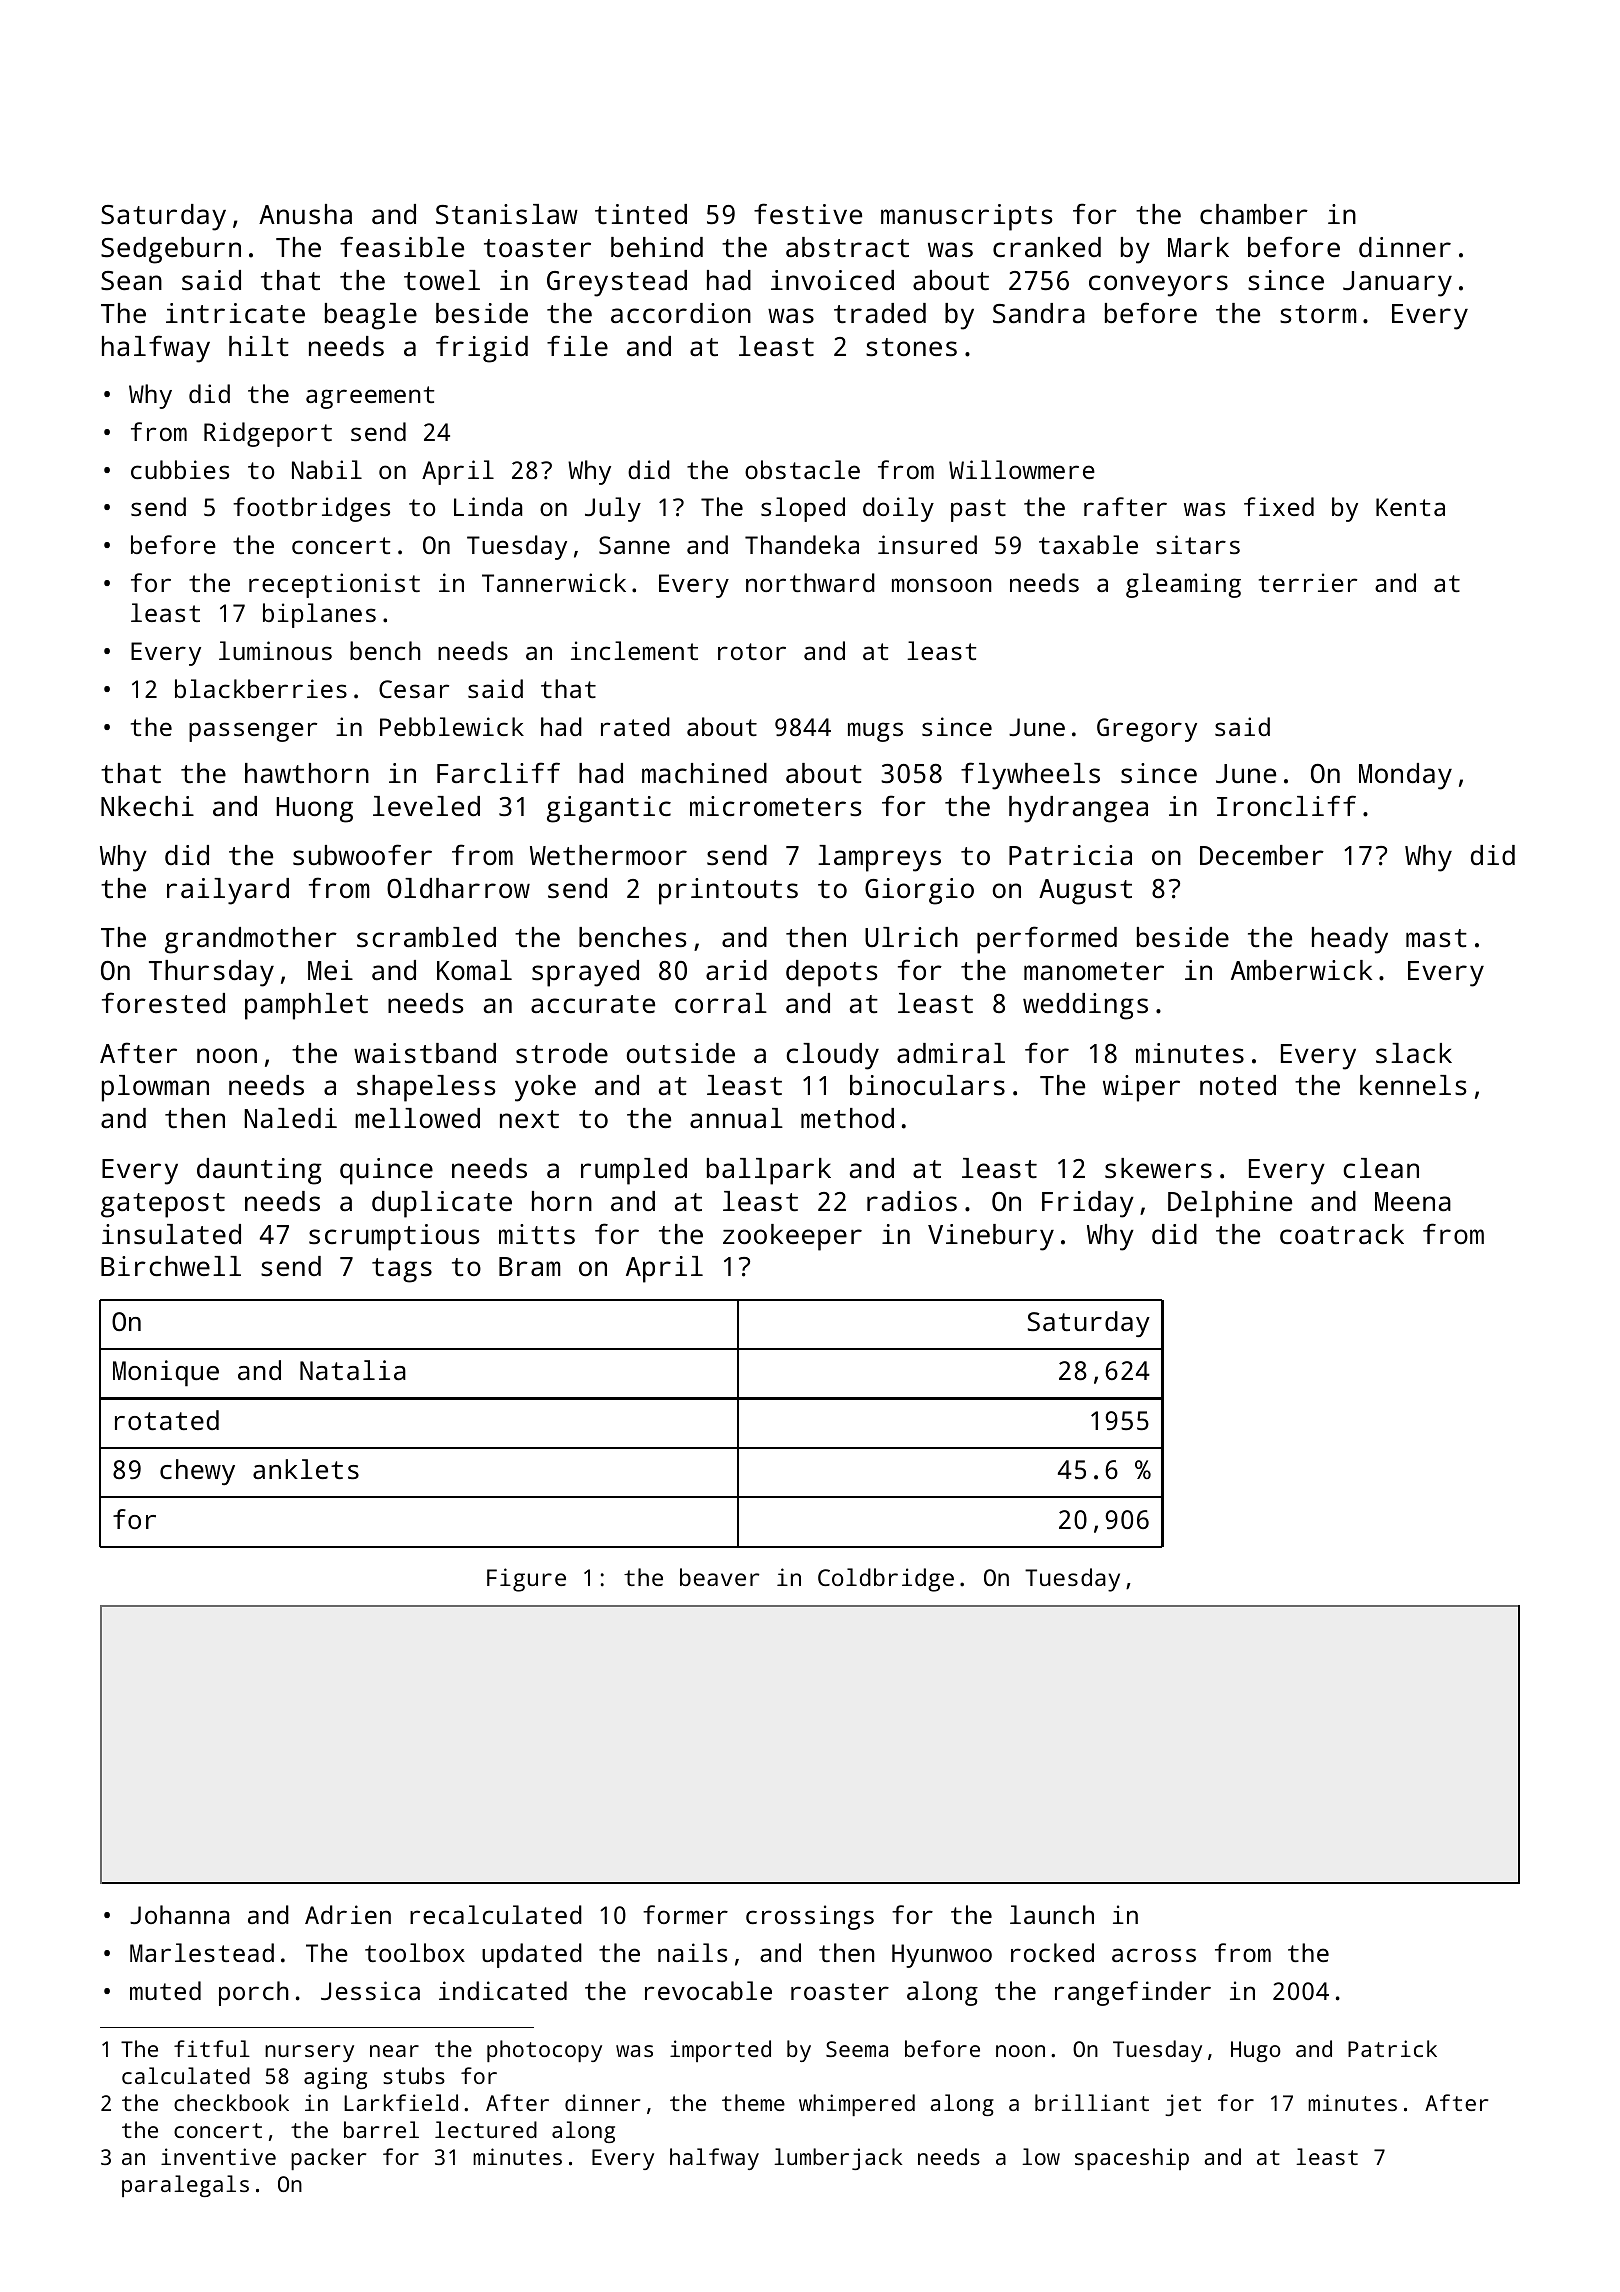 The image size is (1620, 2292). I want to click on cranked, so click(1047, 247).
